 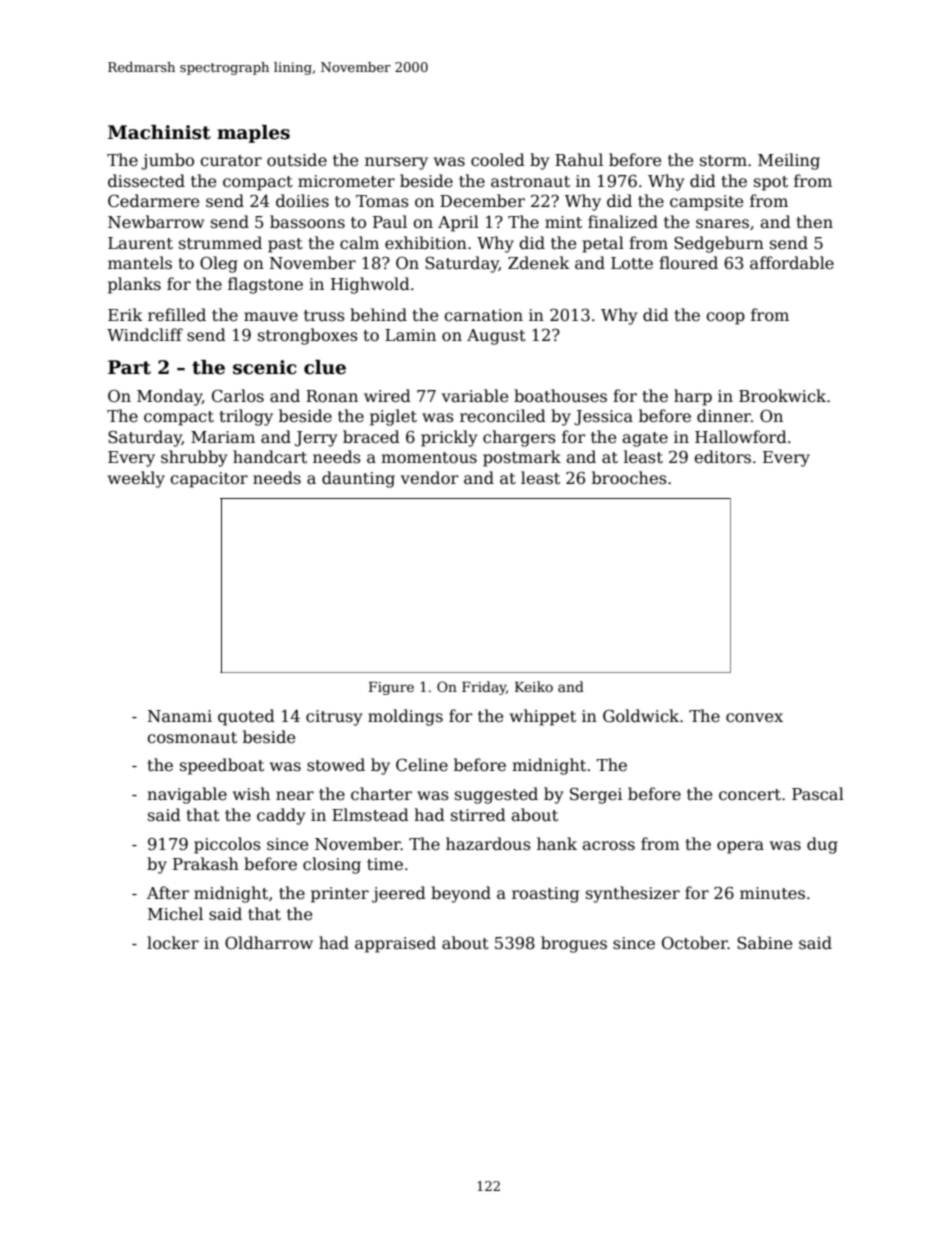 What do you see at coordinates (789, 161) in the image?
I see `Meiling` at bounding box center [789, 161].
